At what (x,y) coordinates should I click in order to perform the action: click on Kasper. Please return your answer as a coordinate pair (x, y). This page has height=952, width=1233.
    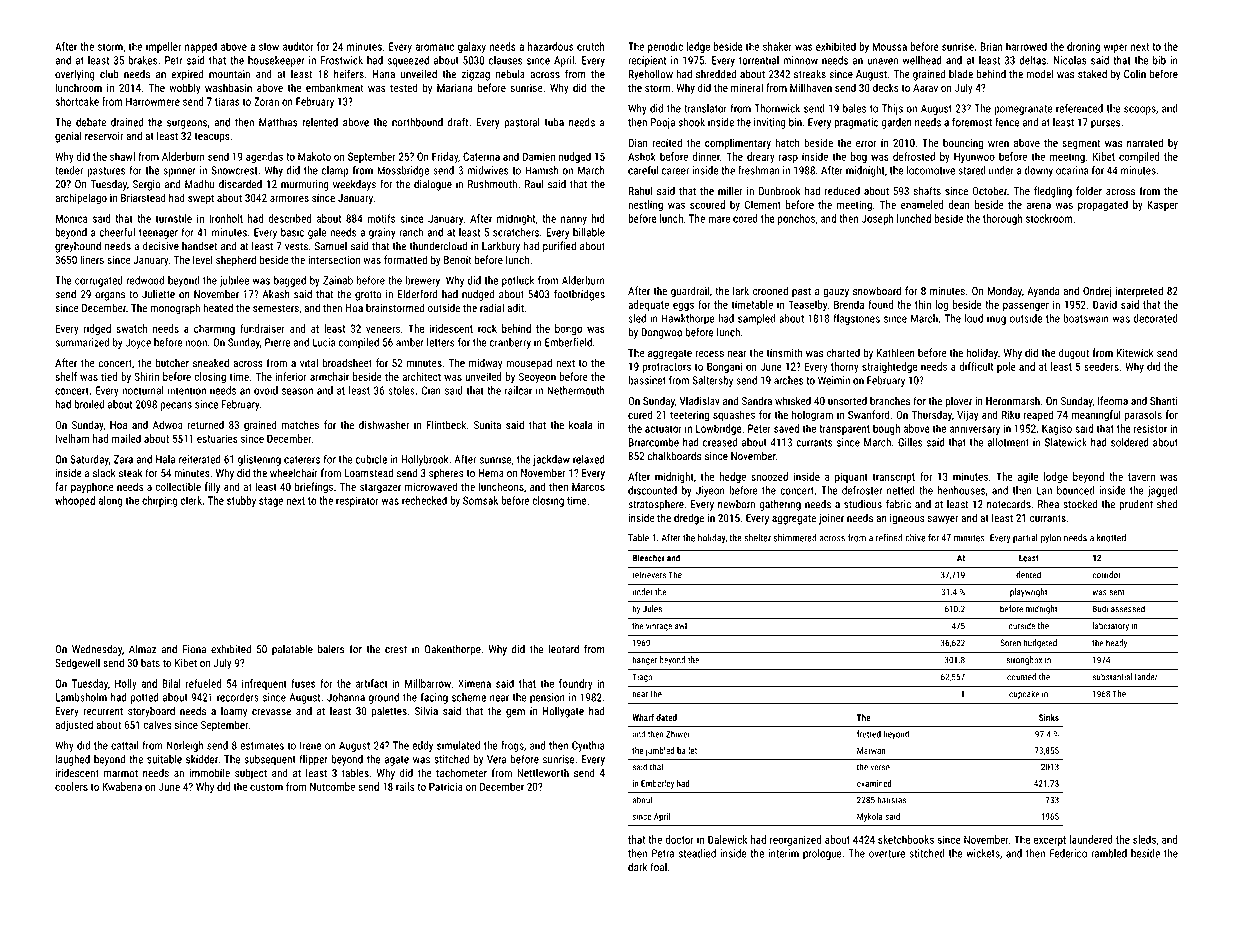
    Looking at the image, I should click on (1162, 205).
